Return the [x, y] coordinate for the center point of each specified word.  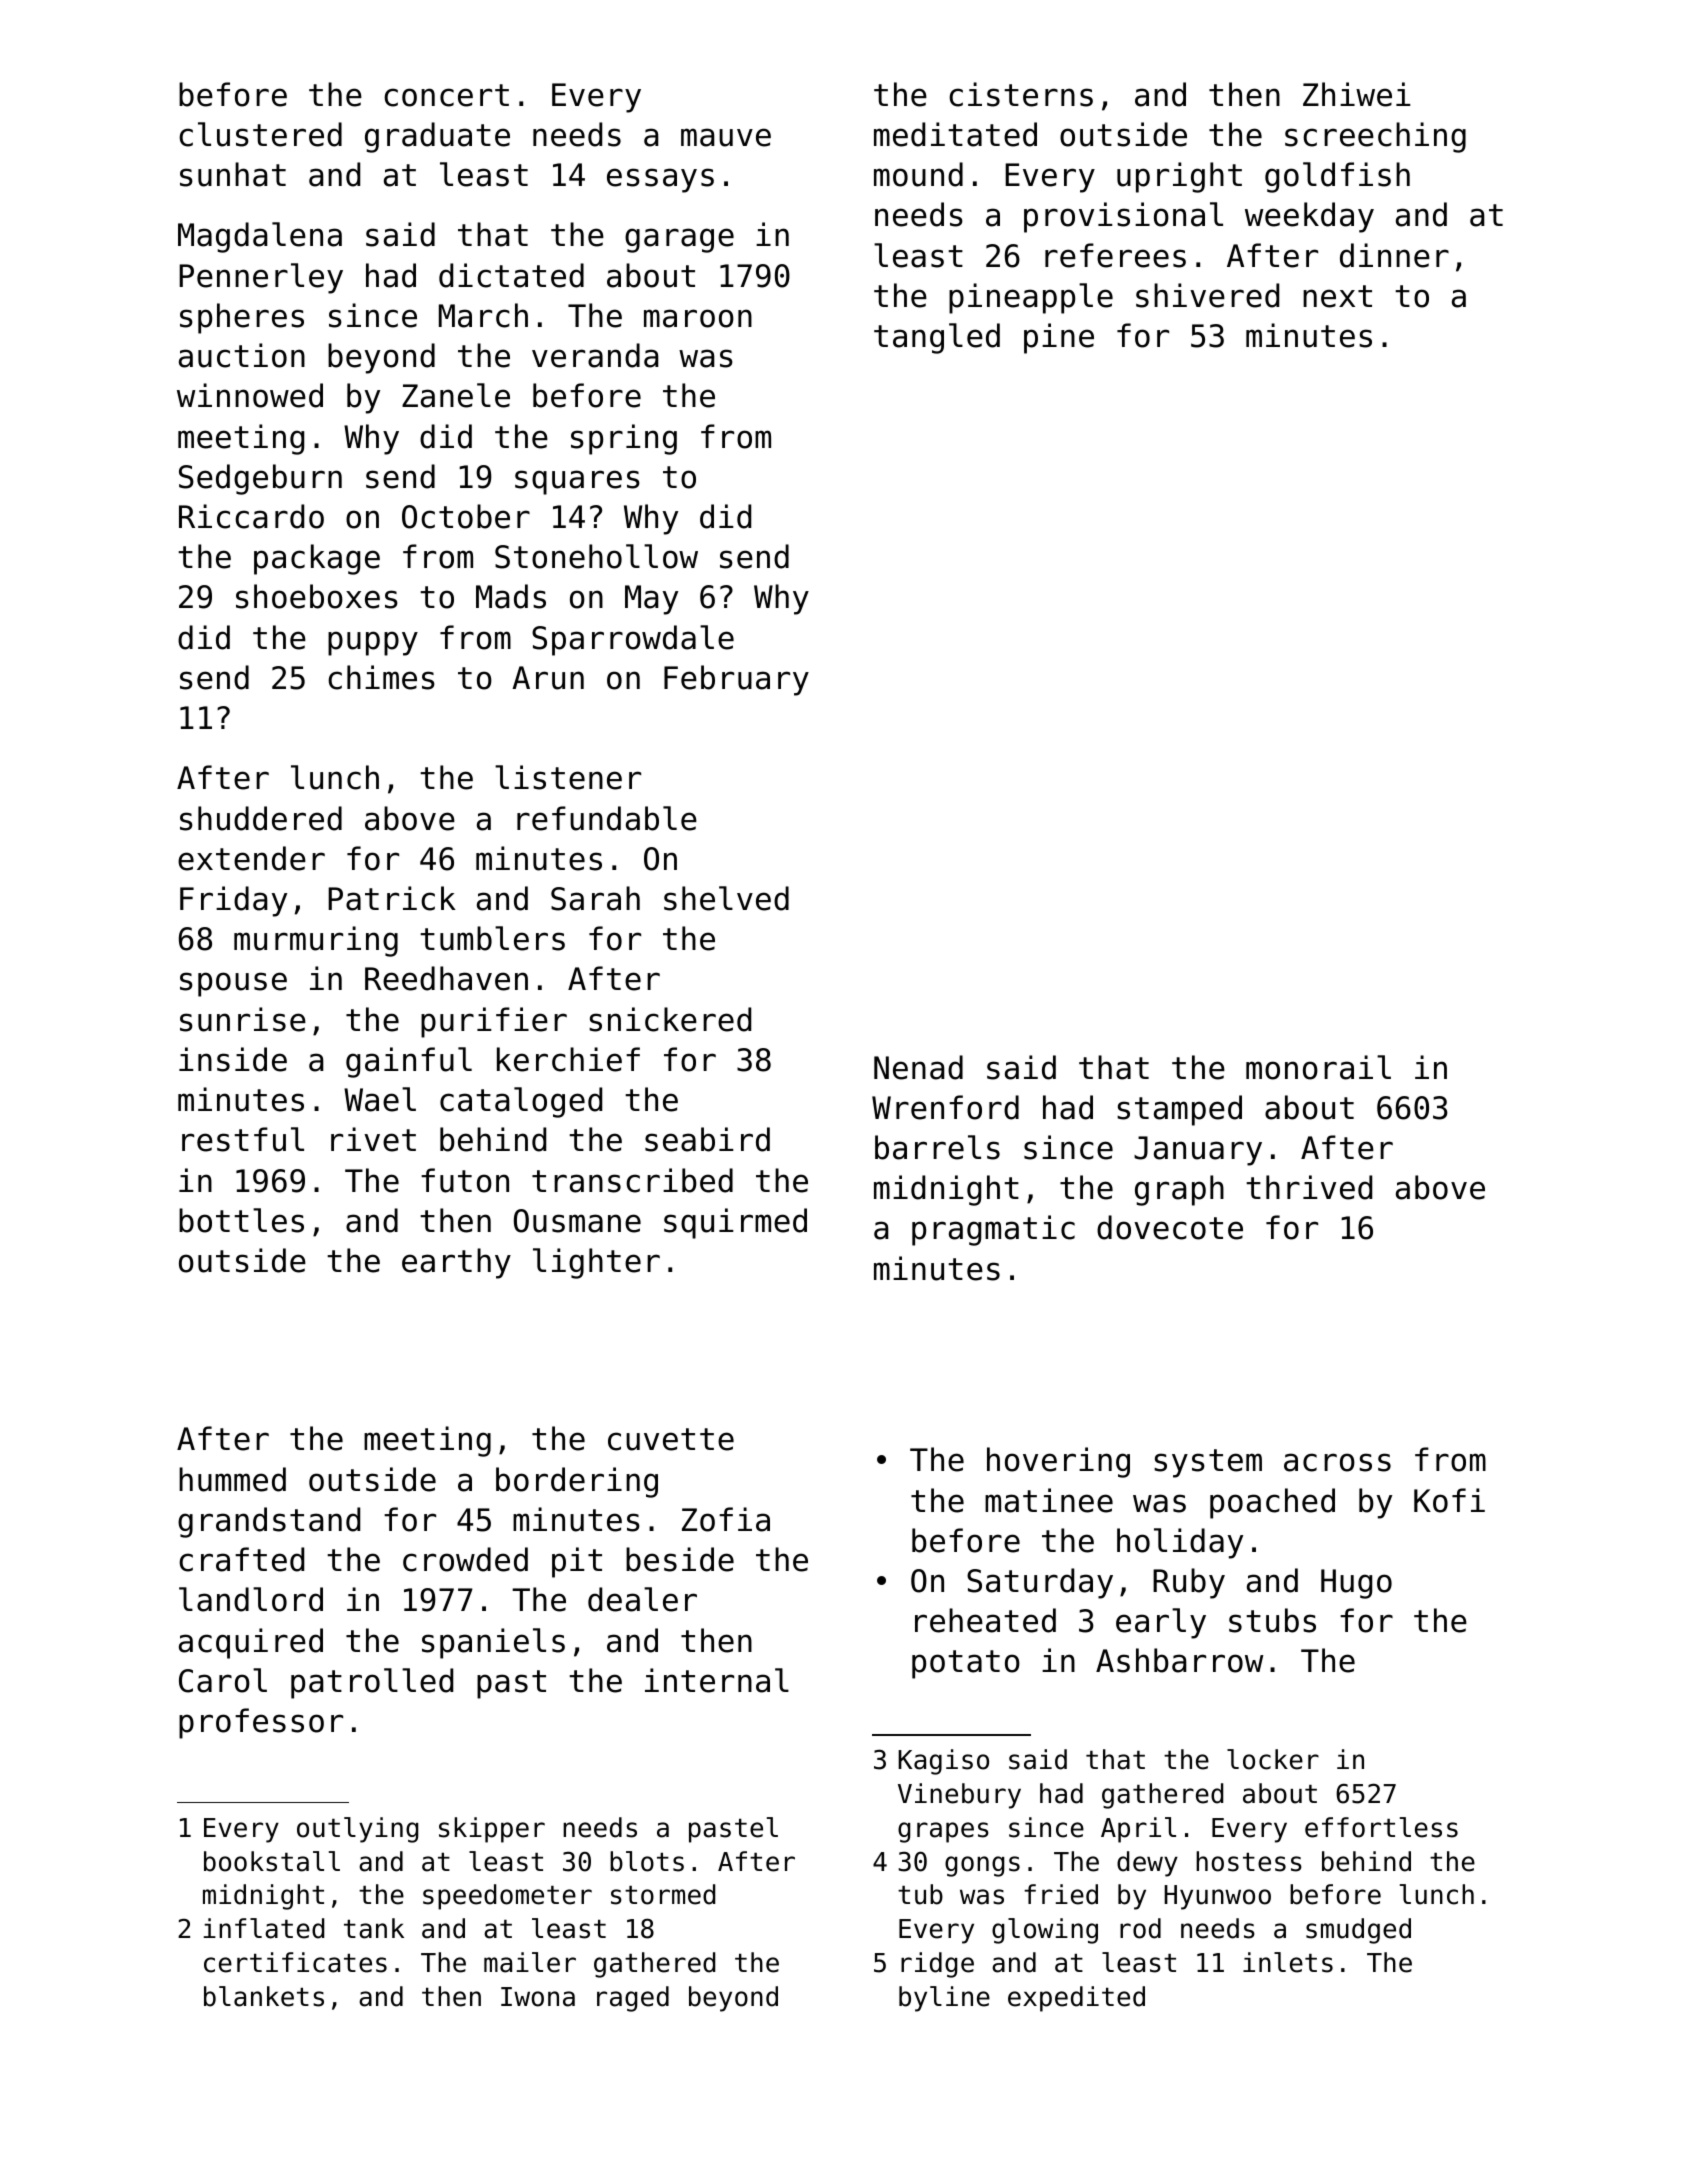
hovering [1058, 1462]
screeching [1375, 137]
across [1337, 1462]
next [1337, 296]
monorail [1318, 1067]
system [1208, 1463]
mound [918, 174]
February [736, 680]
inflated [264, 1928]
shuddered [261, 818]
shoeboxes [317, 596]
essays [660, 180]
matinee [1049, 1500]
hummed [232, 1479]
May [651, 600]
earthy [456, 1263]
